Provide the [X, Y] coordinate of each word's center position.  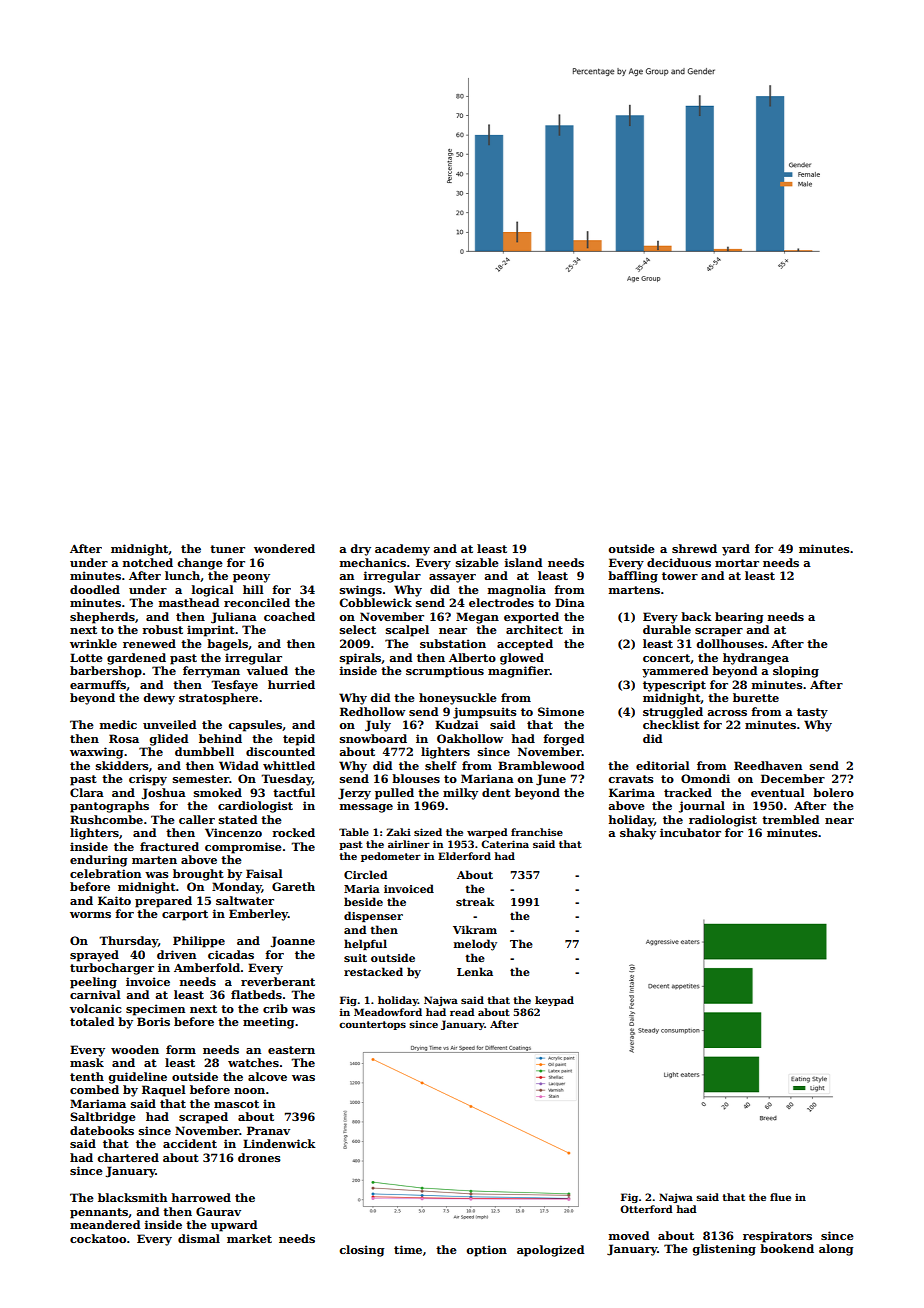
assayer [452, 578]
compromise [243, 848]
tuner [227, 549]
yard [736, 550]
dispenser [373, 916]
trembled [790, 819]
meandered [105, 1224]
